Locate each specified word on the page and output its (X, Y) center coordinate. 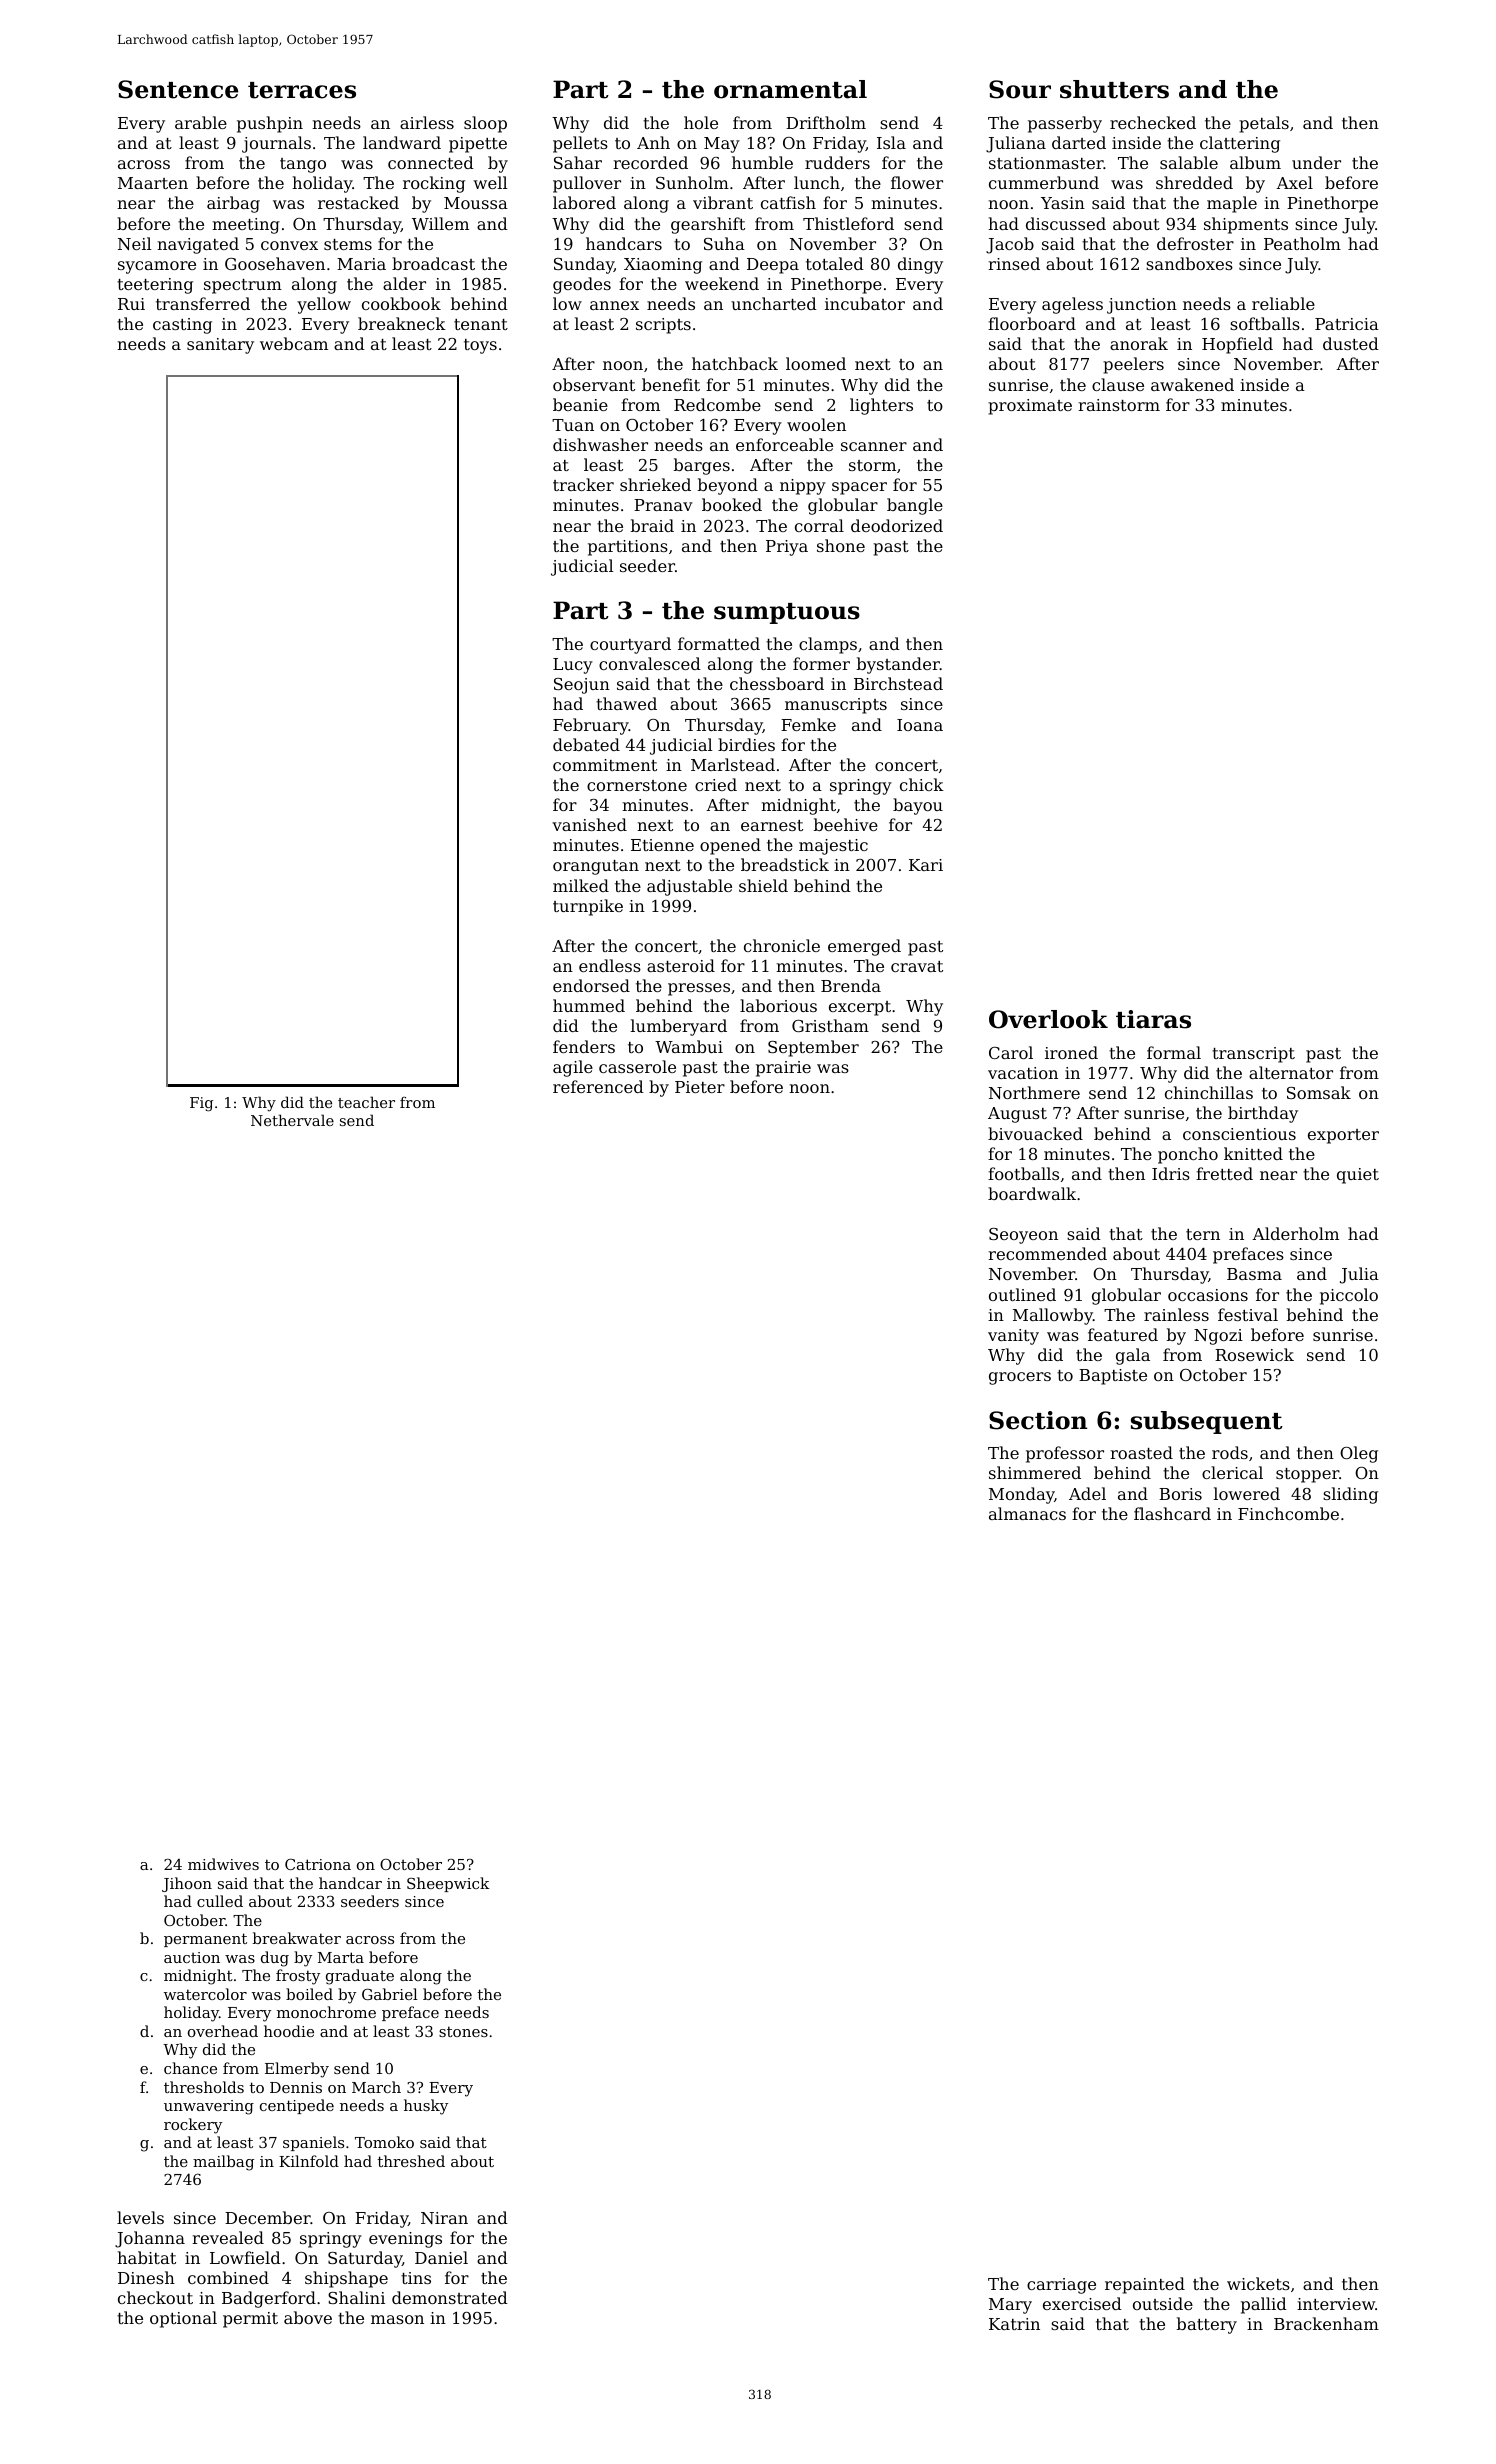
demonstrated (450, 2297)
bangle (915, 506)
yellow (324, 305)
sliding (1350, 1495)
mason (397, 2319)
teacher (366, 1102)
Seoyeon (1023, 1236)
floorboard (1032, 323)
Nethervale (292, 1120)
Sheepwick (448, 1884)
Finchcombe (1288, 1513)
